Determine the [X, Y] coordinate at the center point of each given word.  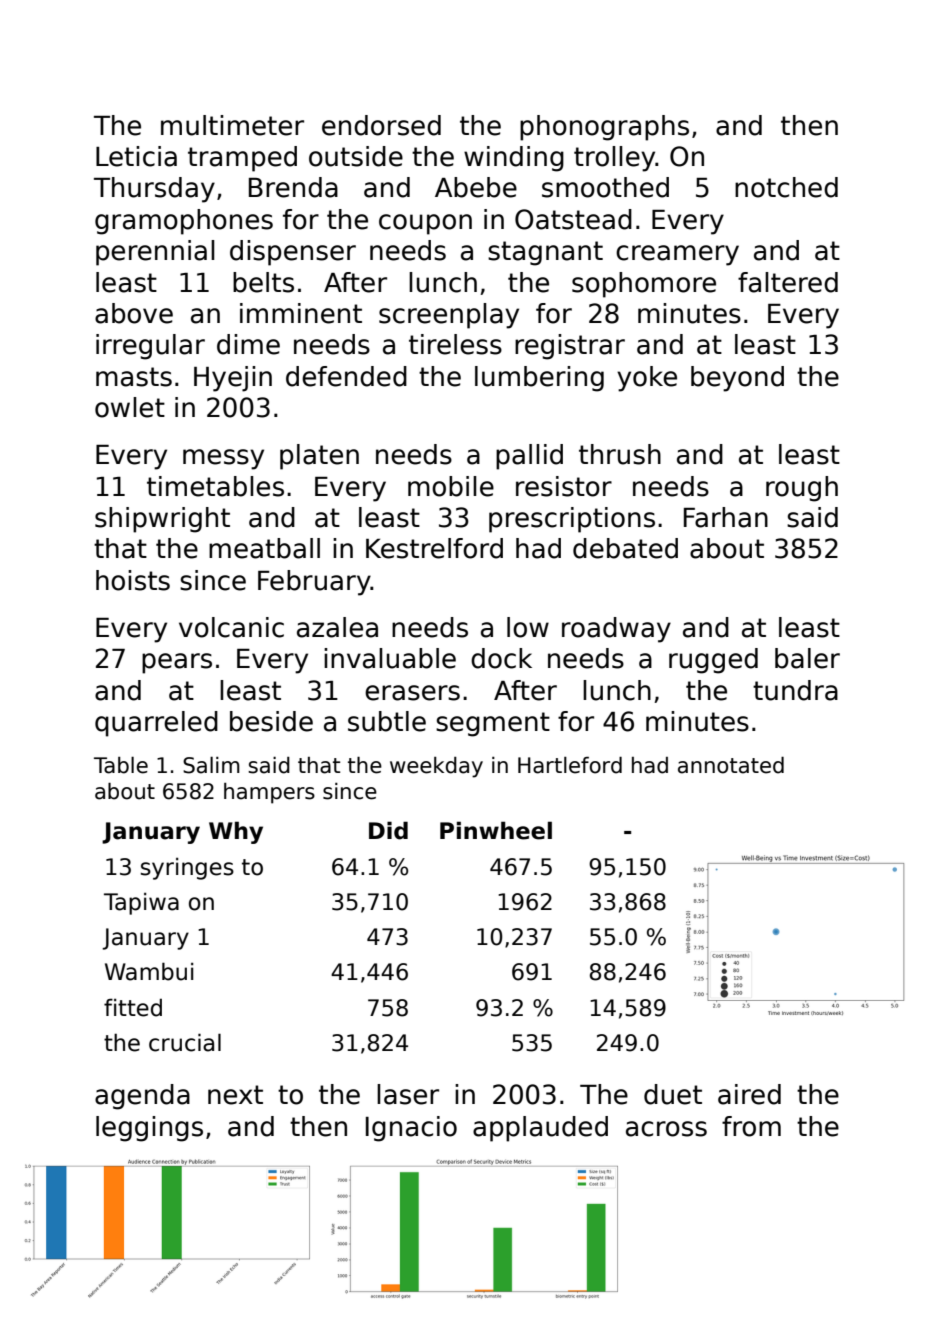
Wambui [149, 971]
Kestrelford [434, 548]
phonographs [604, 128]
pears [177, 663]
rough [802, 489]
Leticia [136, 156]
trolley [615, 159]
